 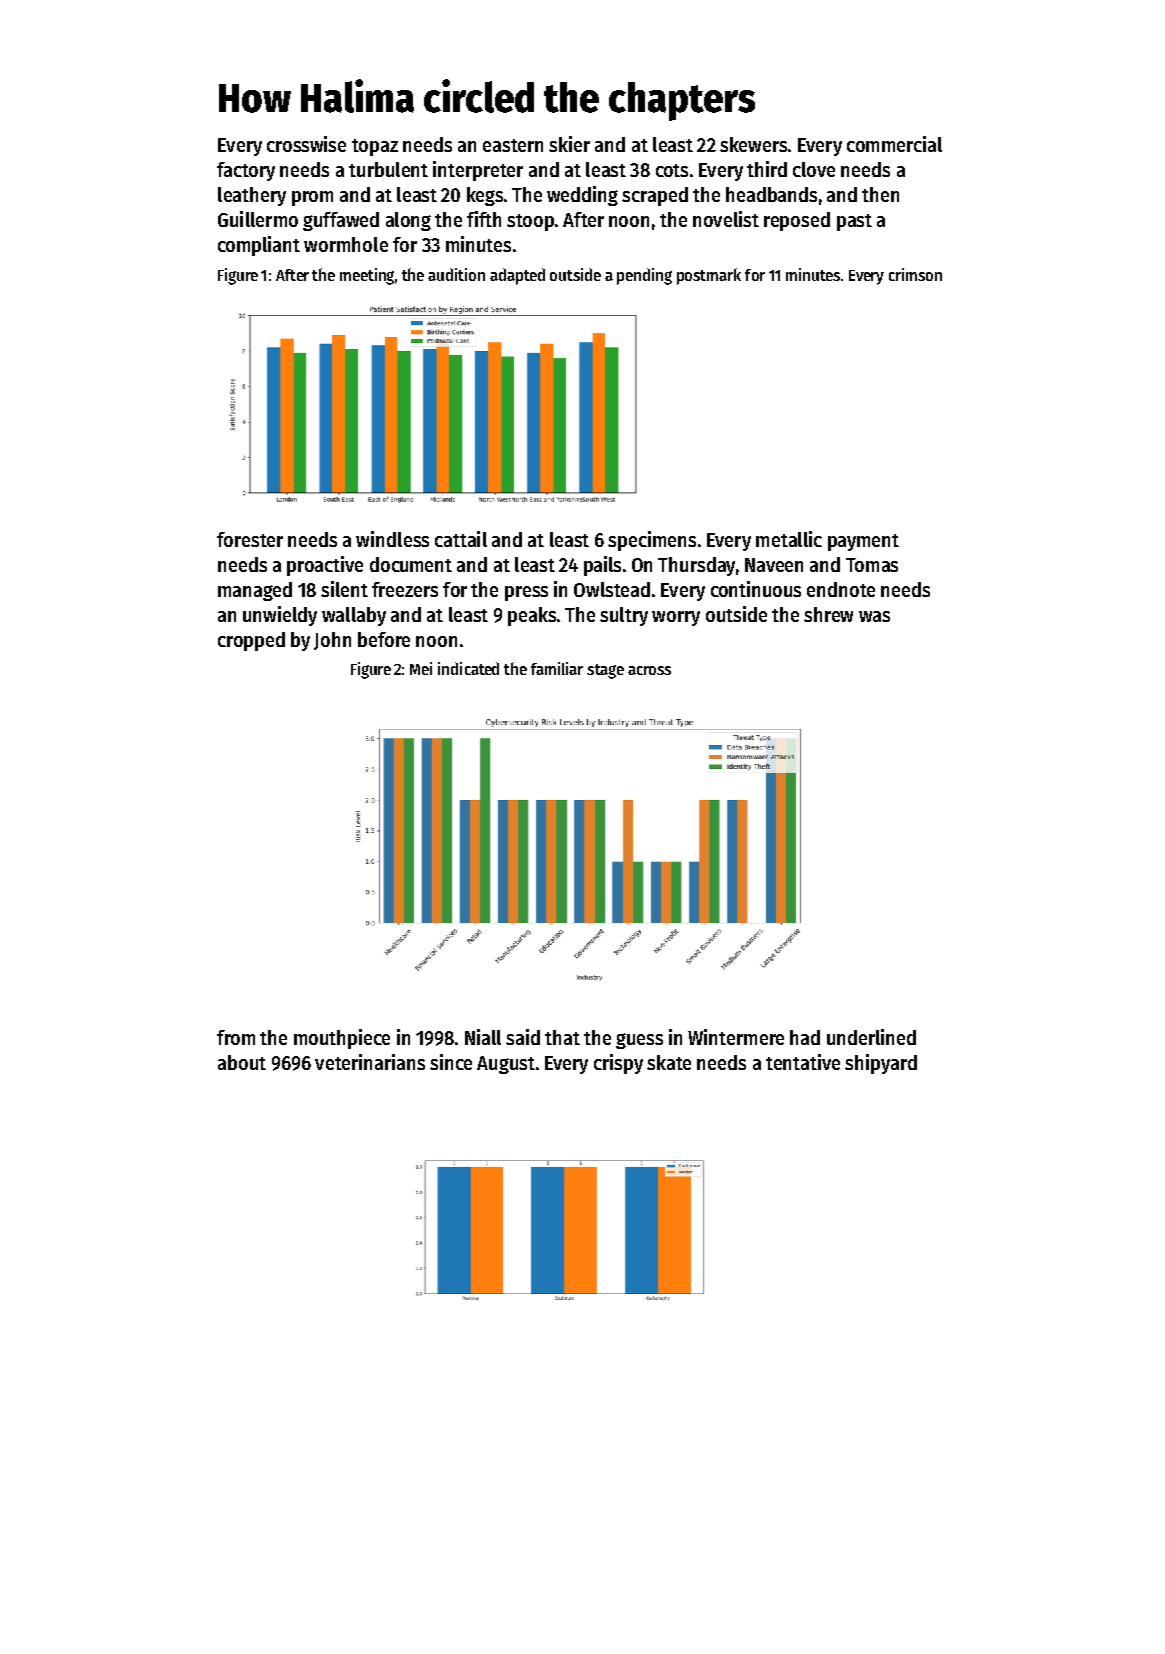 What do you see at coordinates (251, 641) in the document?
I see `cropped` at bounding box center [251, 641].
